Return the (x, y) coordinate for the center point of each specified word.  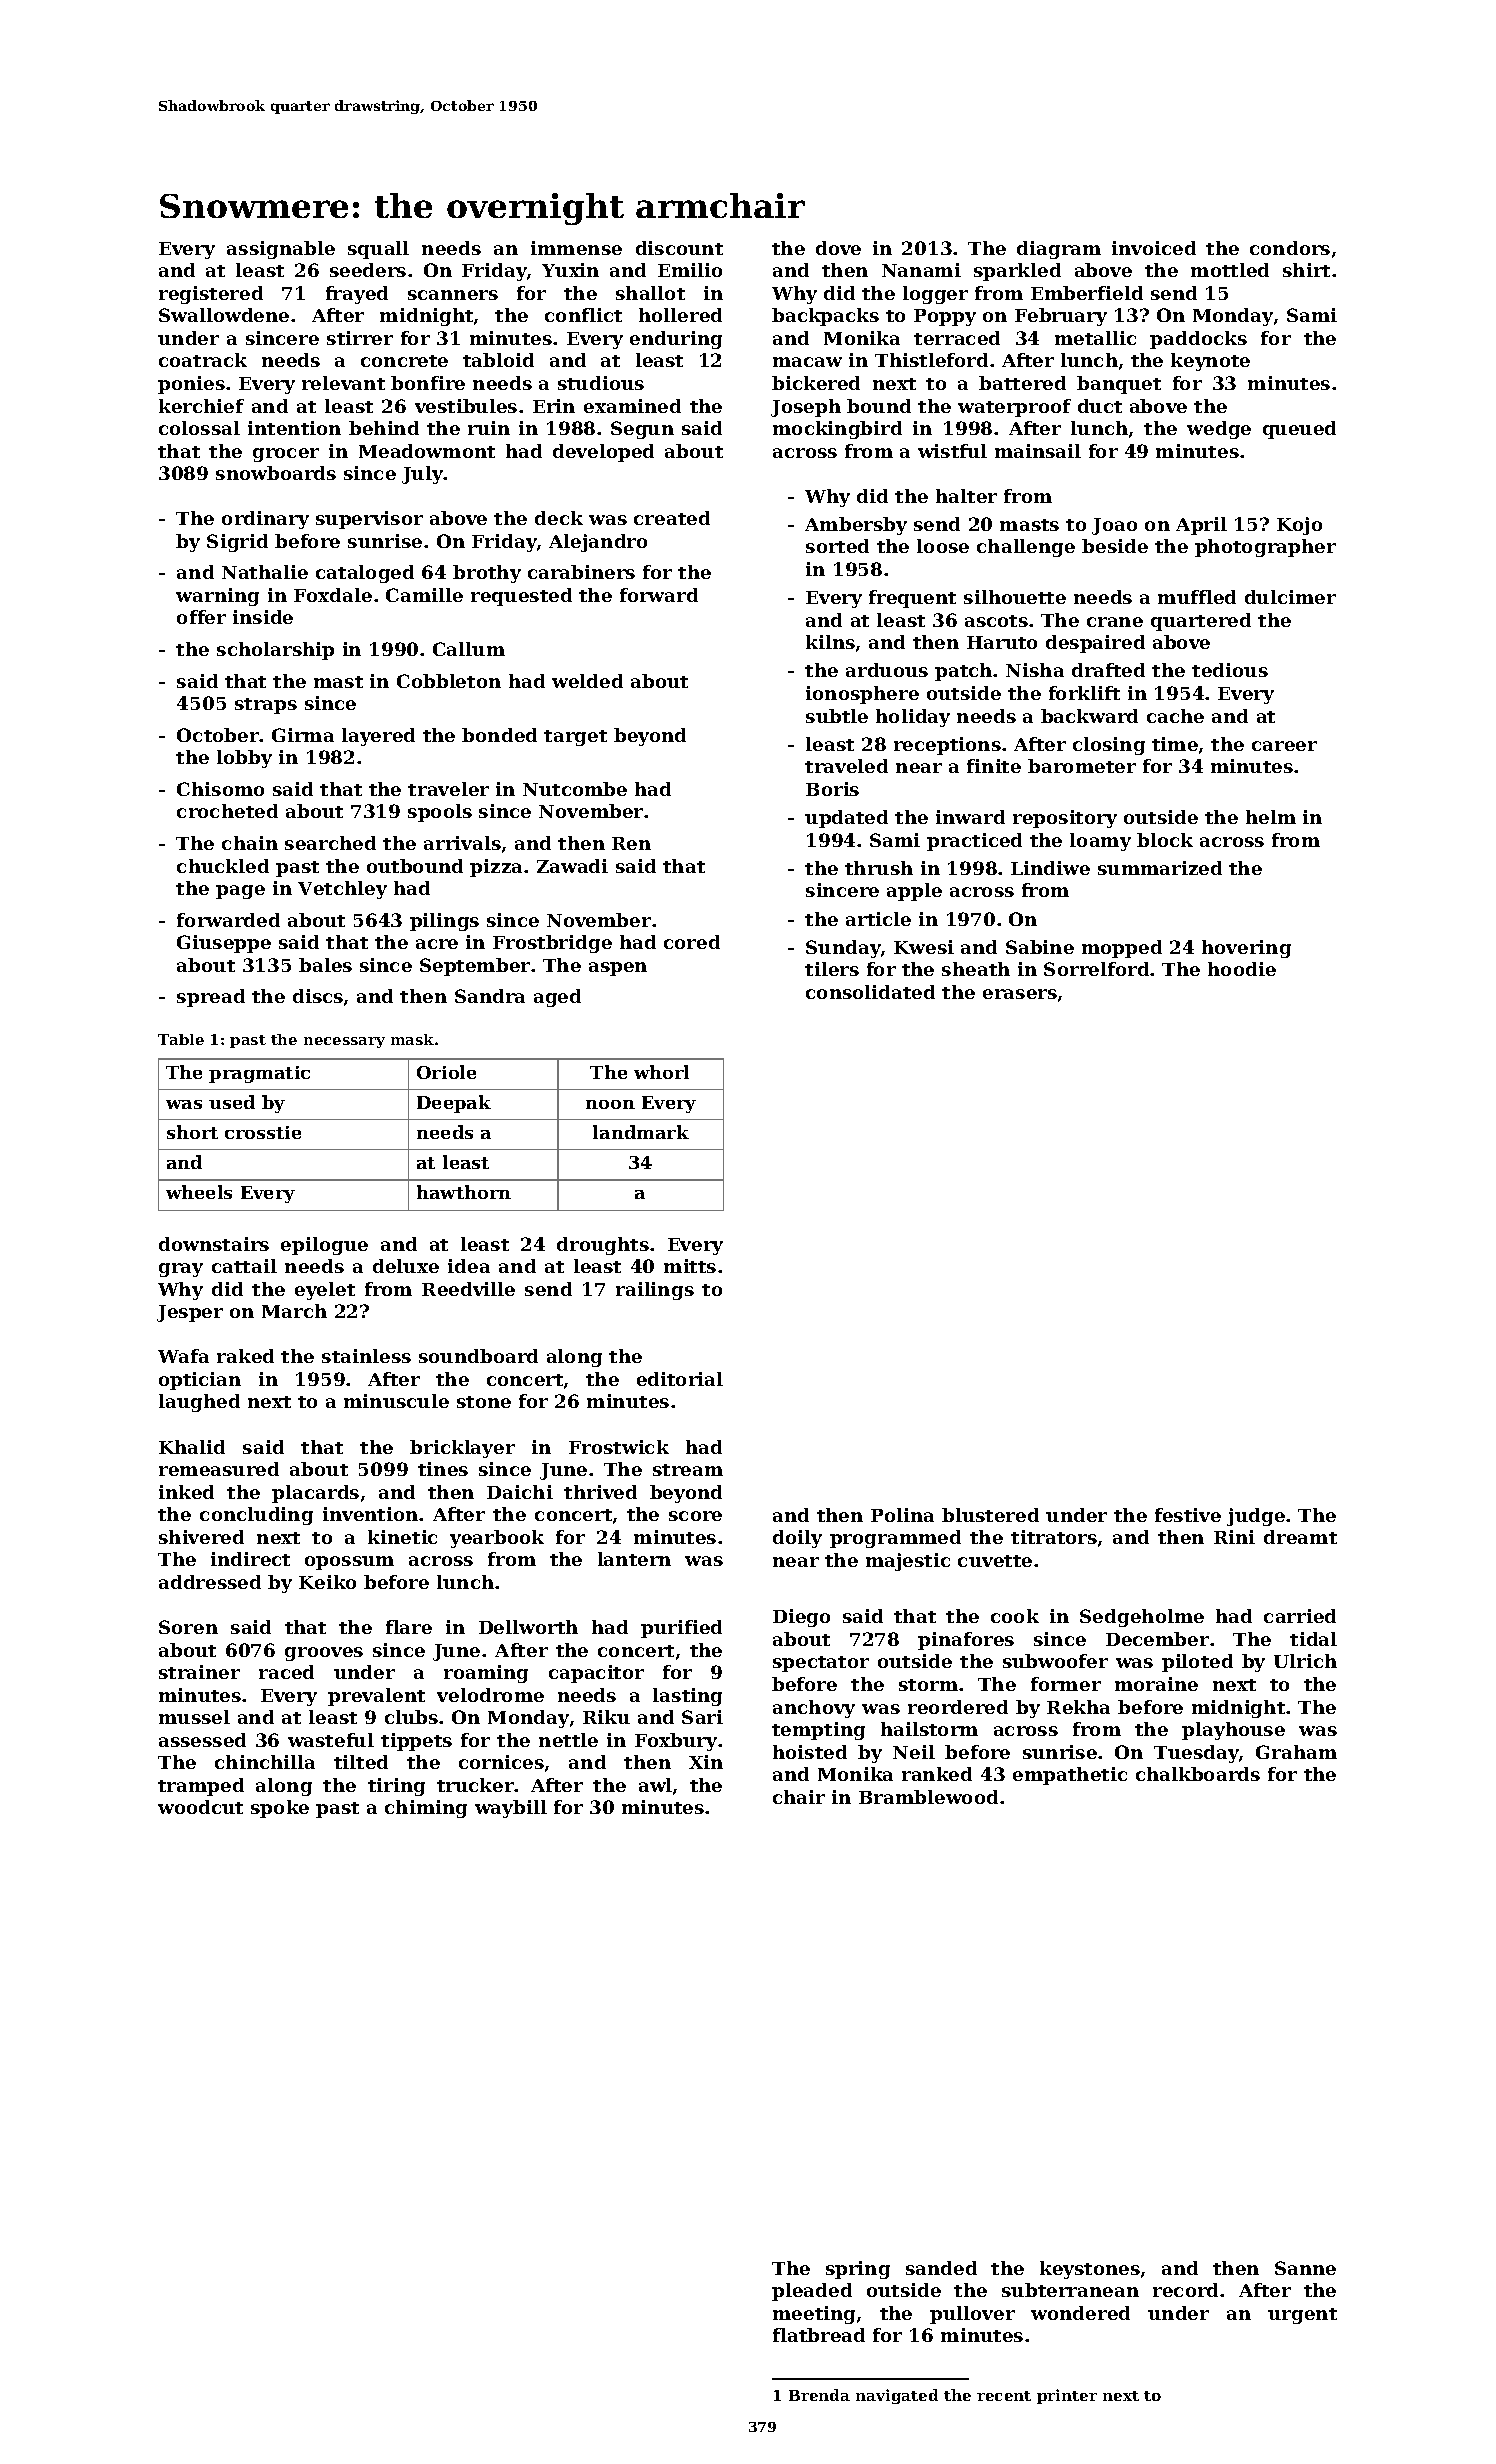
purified (681, 1629)
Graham (1296, 1752)
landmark (641, 1132)
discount (679, 248)
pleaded (812, 2292)
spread (211, 998)
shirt (1306, 270)
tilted (361, 1762)
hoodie (1242, 969)
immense (576, 248)
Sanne (1305, 2268)
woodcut (200, 1807)
